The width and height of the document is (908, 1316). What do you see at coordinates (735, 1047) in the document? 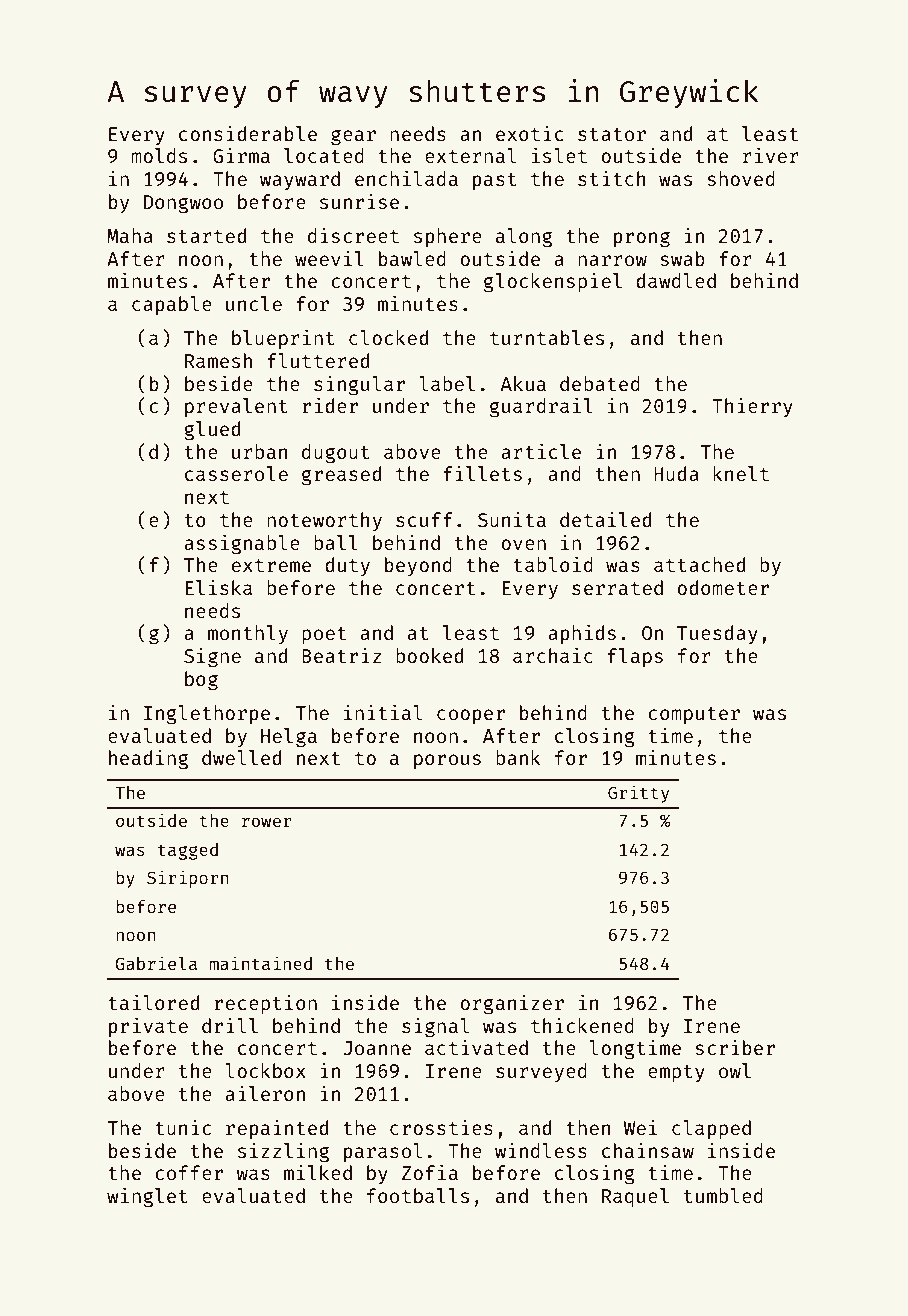
I see `scriber` at bounding box center [735, 1047].
